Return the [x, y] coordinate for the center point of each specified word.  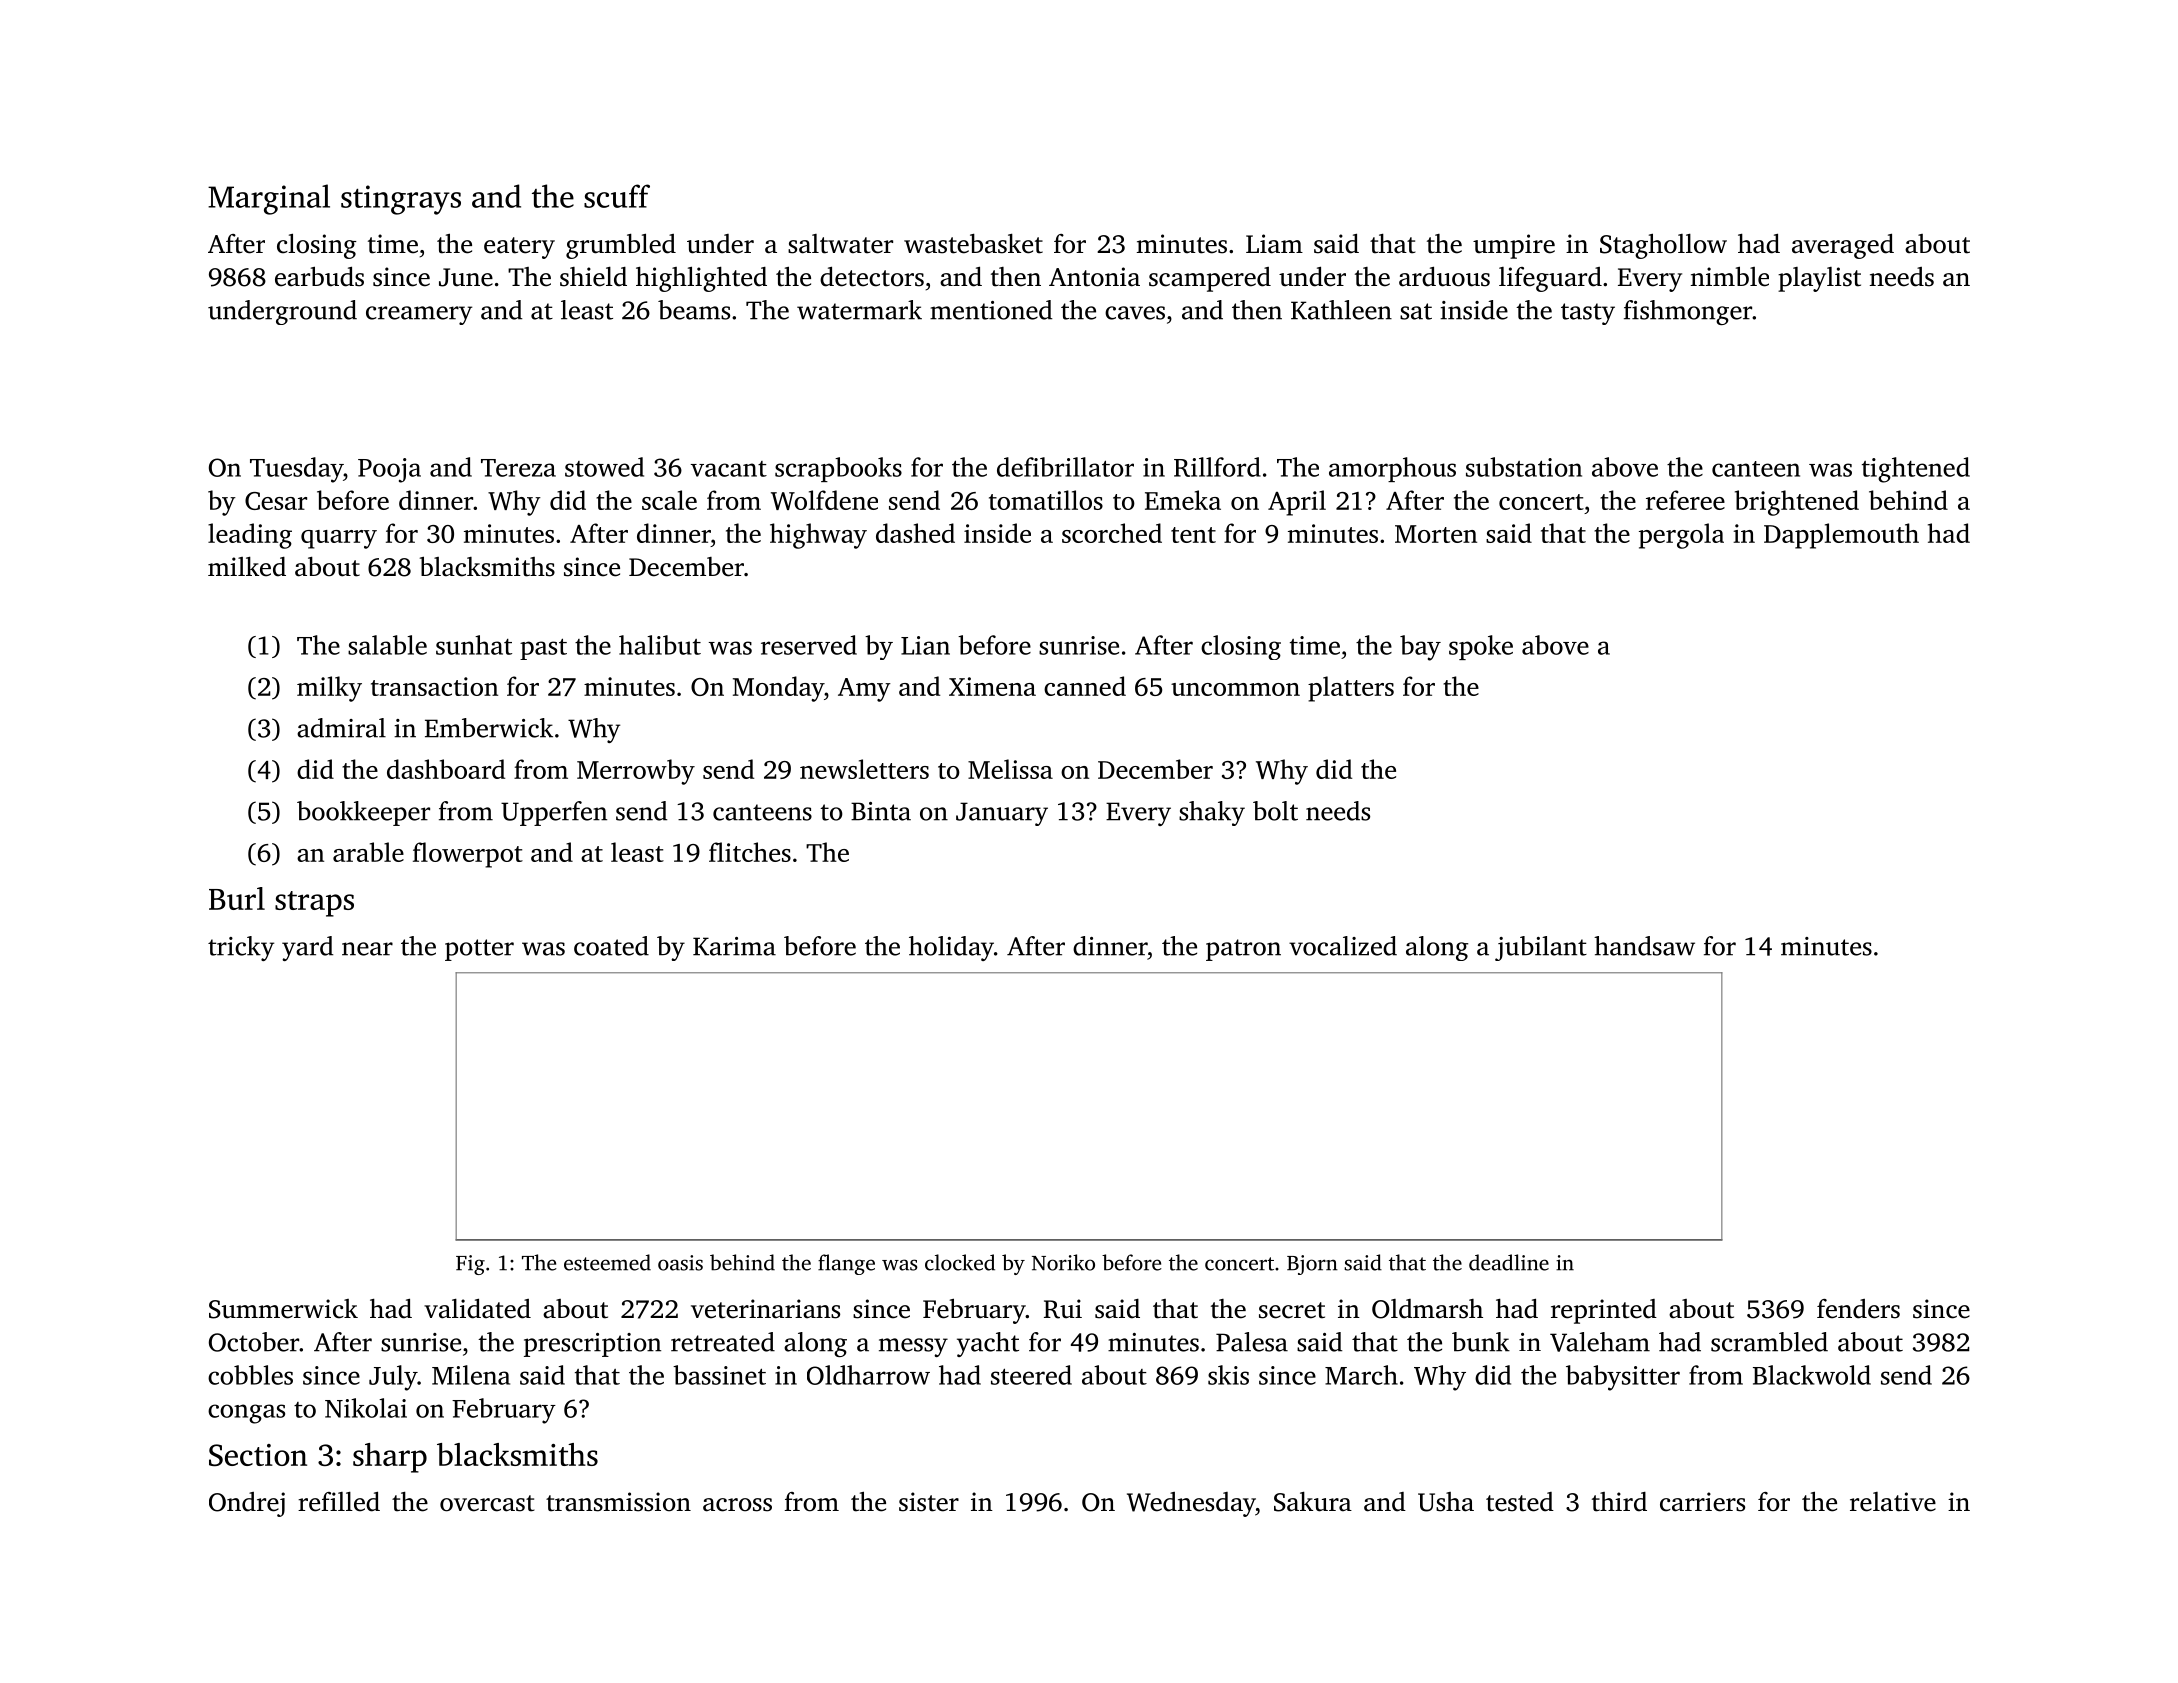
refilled [339, 1502]
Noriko [1063, 1262]
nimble [1730, 276]
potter [479, 950]
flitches [750, 852]
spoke [1481, 647]
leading [250, 536]
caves [1135, 313]
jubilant [1541, 948]
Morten [1436, 534]
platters [1351, 689]
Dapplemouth [1841, 536]
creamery [419, 315]
